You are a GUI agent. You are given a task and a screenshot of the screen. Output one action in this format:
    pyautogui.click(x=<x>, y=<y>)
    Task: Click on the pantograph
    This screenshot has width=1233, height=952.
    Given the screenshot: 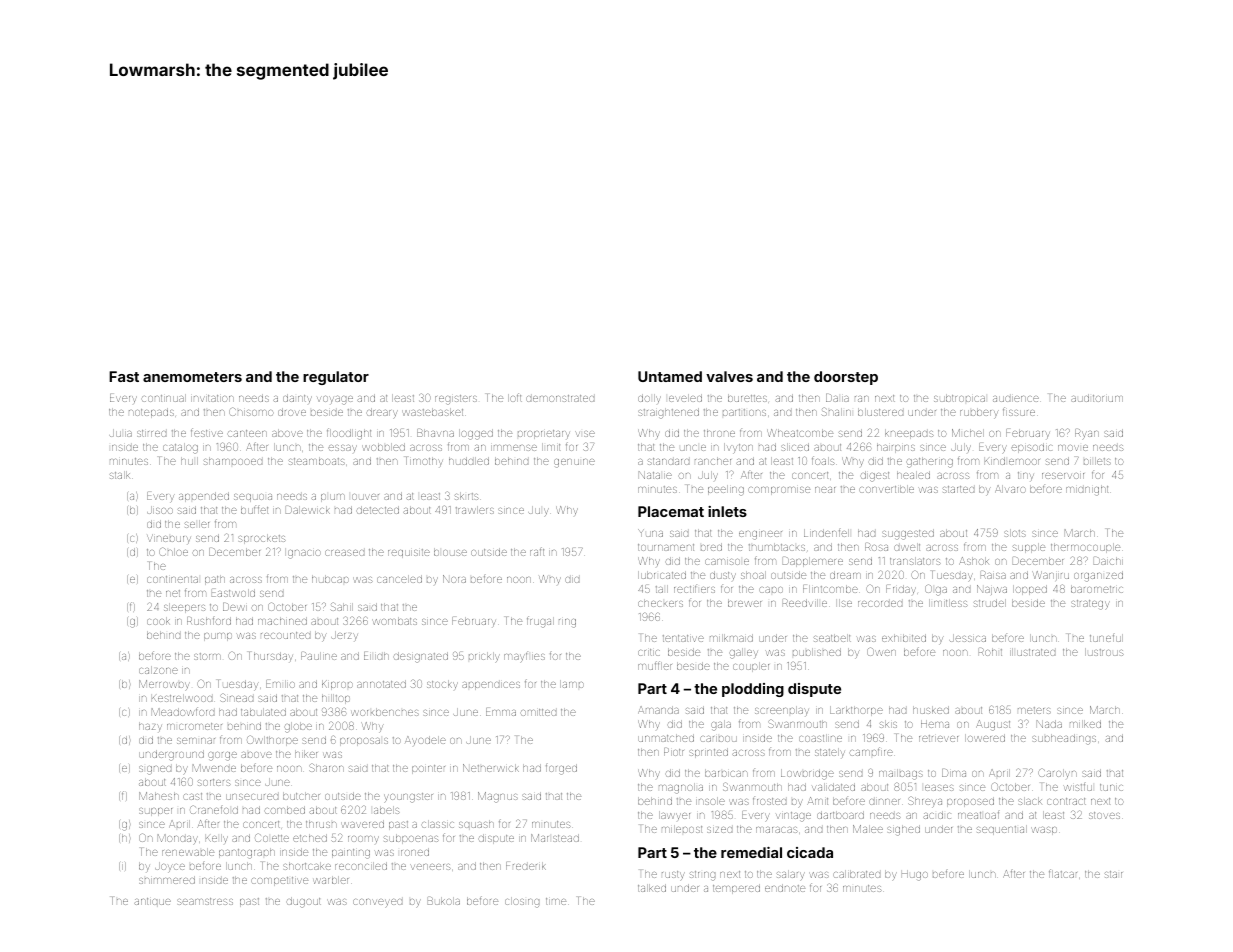 What is the action you would take?
    pyautogui.click(x=247, y=853)
